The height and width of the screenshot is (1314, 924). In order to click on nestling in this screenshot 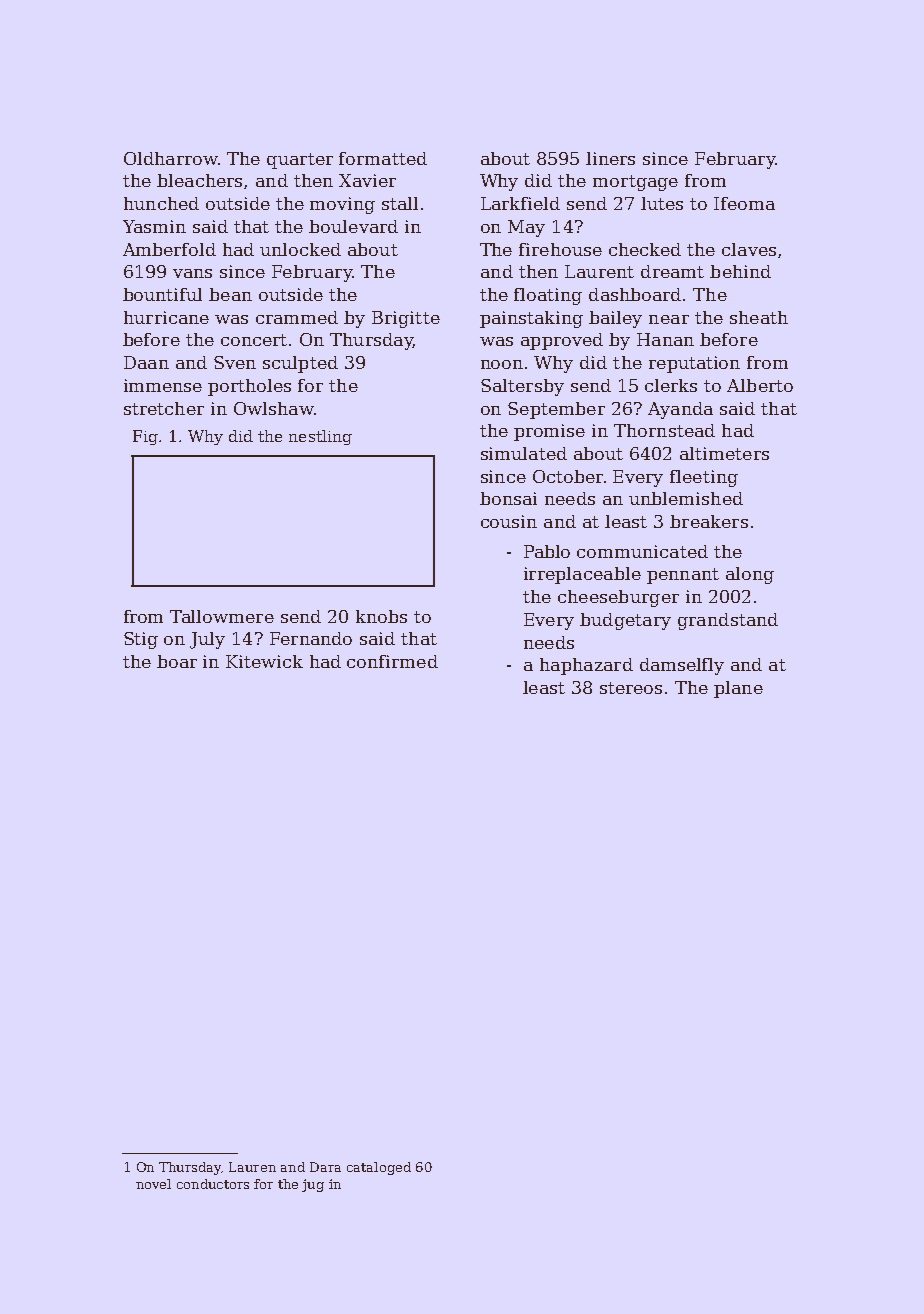, I will do `click(320, 437)`.
